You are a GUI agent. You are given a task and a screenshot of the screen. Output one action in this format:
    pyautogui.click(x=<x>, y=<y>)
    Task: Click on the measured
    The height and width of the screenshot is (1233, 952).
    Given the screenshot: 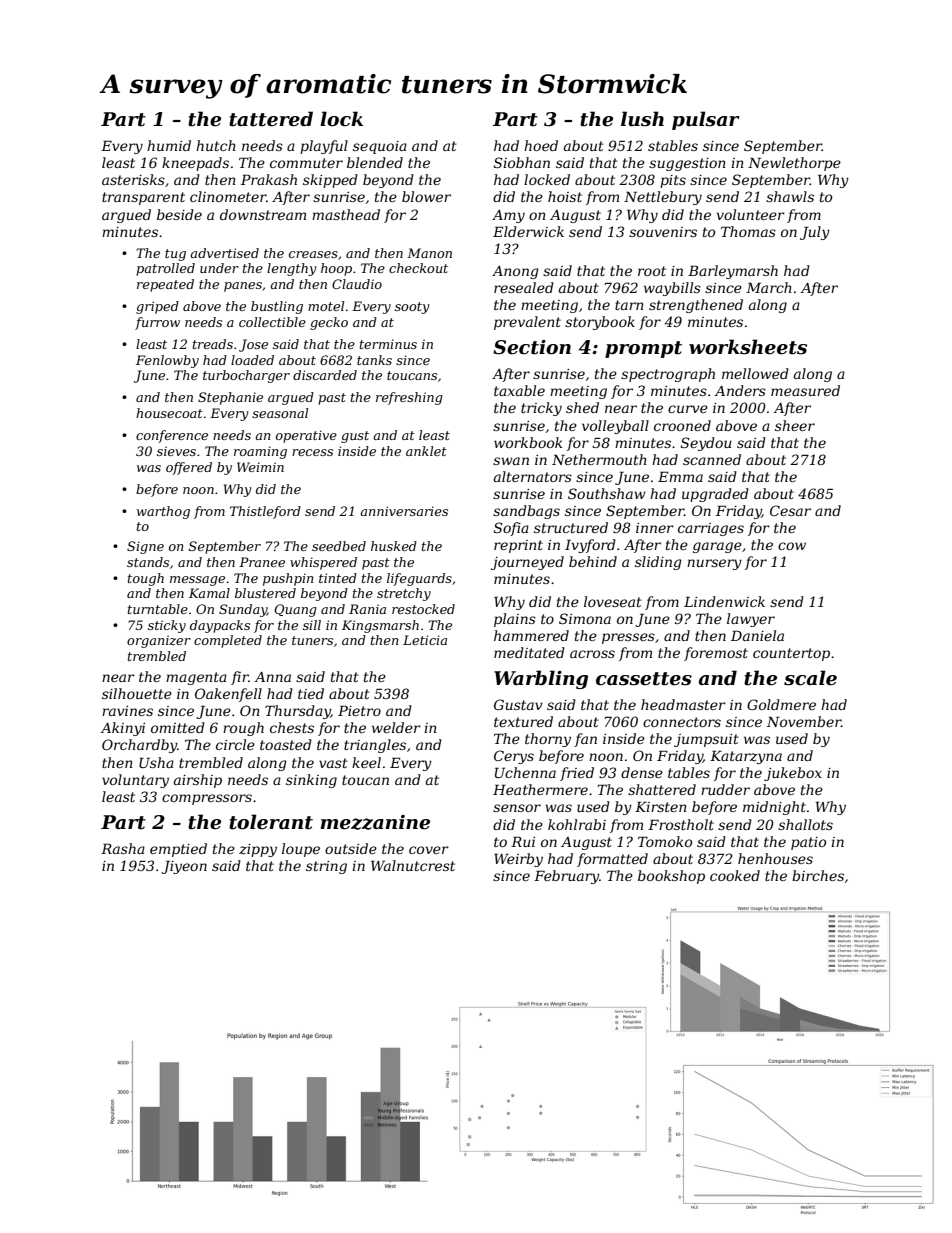 What is the action you would take?
    pyautogui.click(x=805, y=390)
